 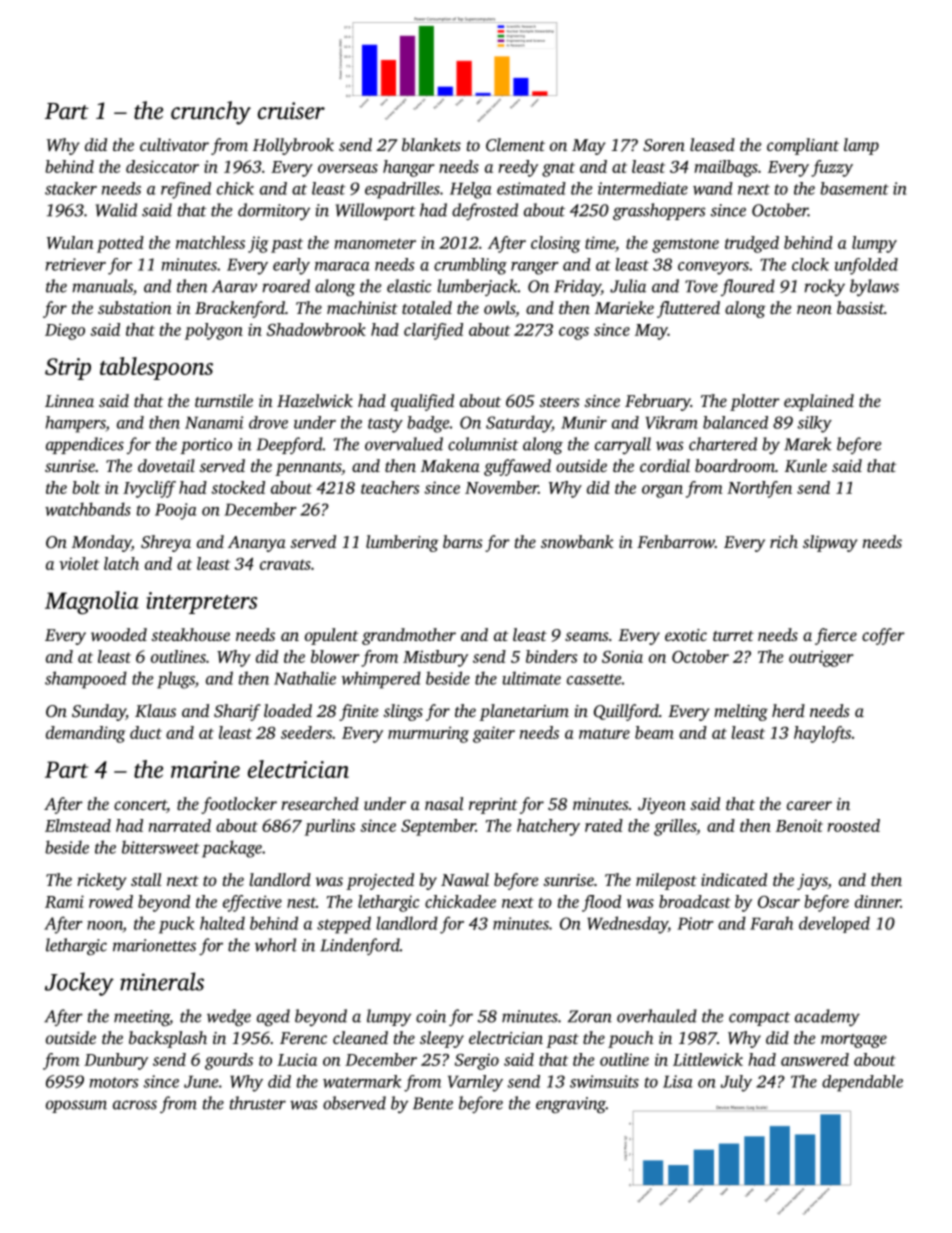 I want to click on Jockey, so click(x=79, y=984).
